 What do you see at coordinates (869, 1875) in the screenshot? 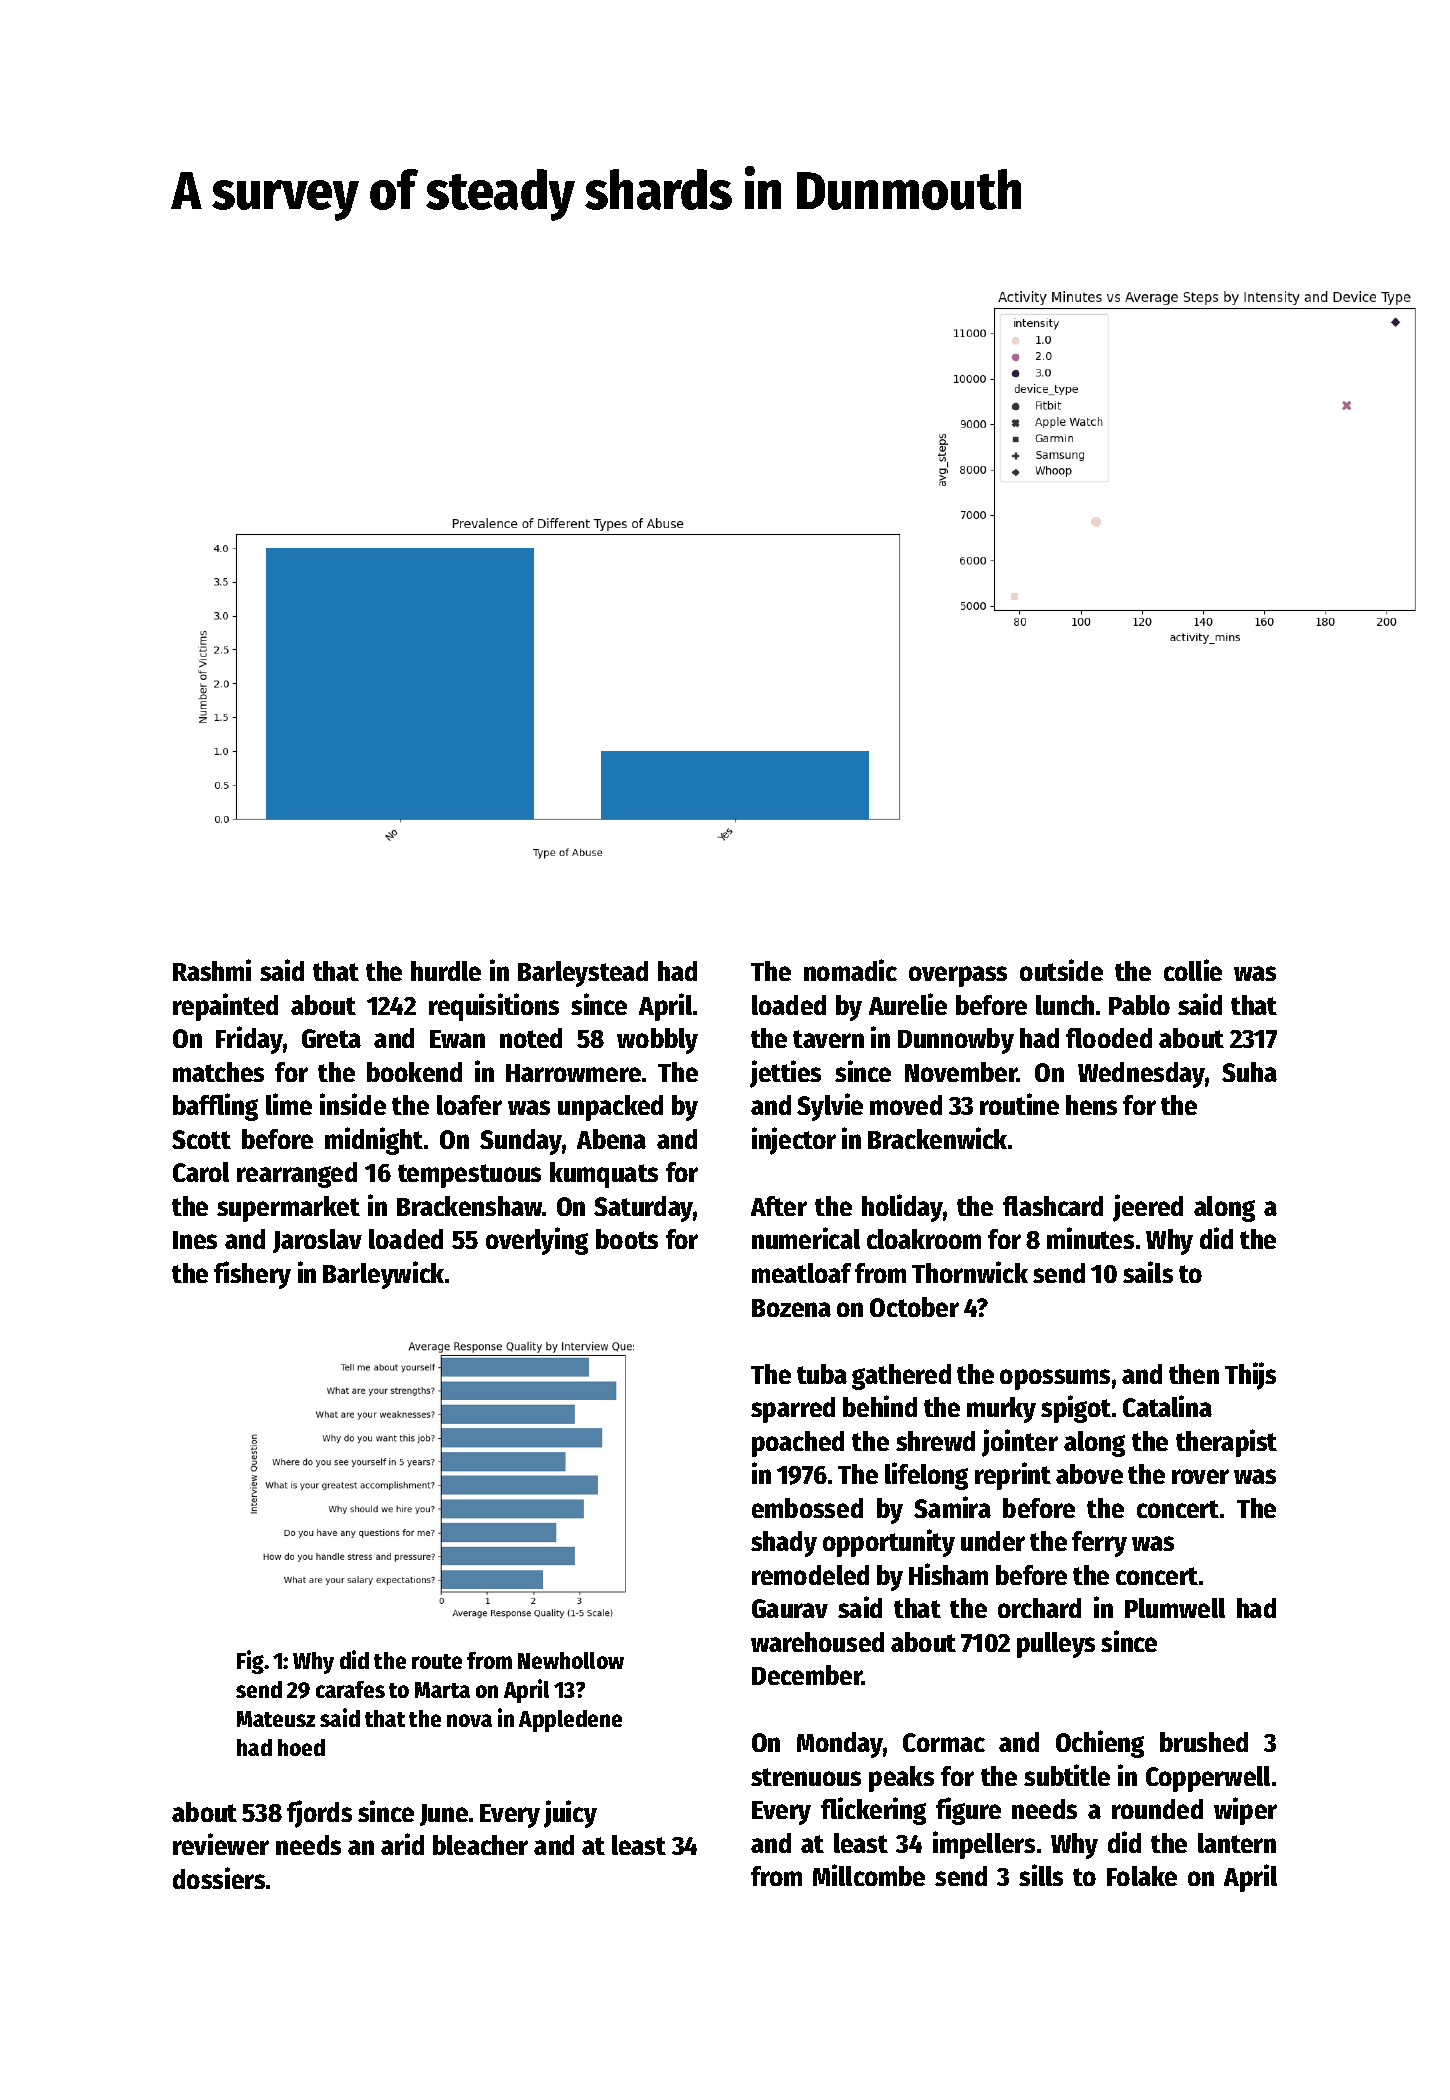
I see `Millcombe` at bounding box center [869, 1875].
